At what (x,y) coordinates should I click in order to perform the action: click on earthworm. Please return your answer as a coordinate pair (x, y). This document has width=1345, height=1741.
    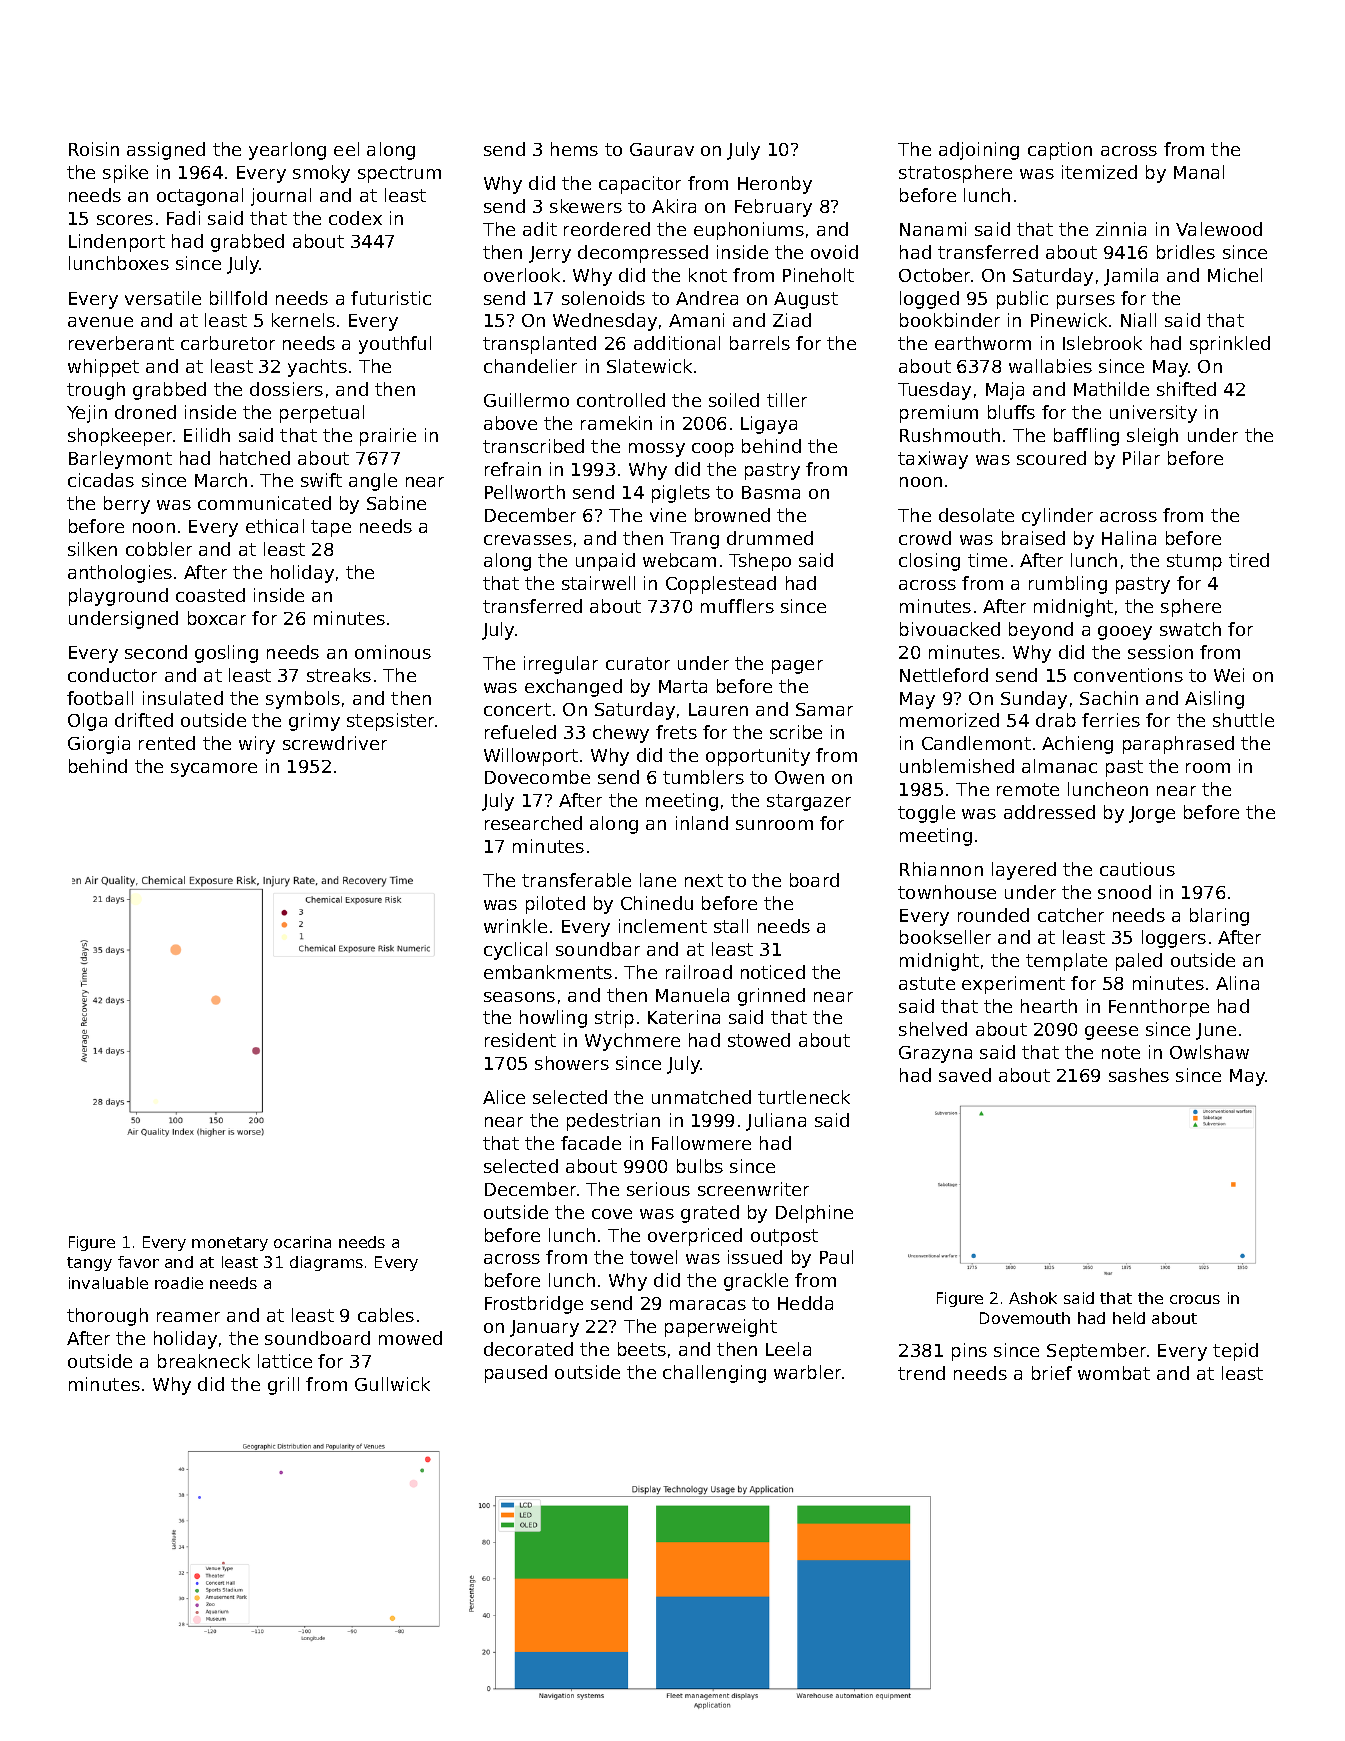
    Looking at the image, I should click on (983, 343).
